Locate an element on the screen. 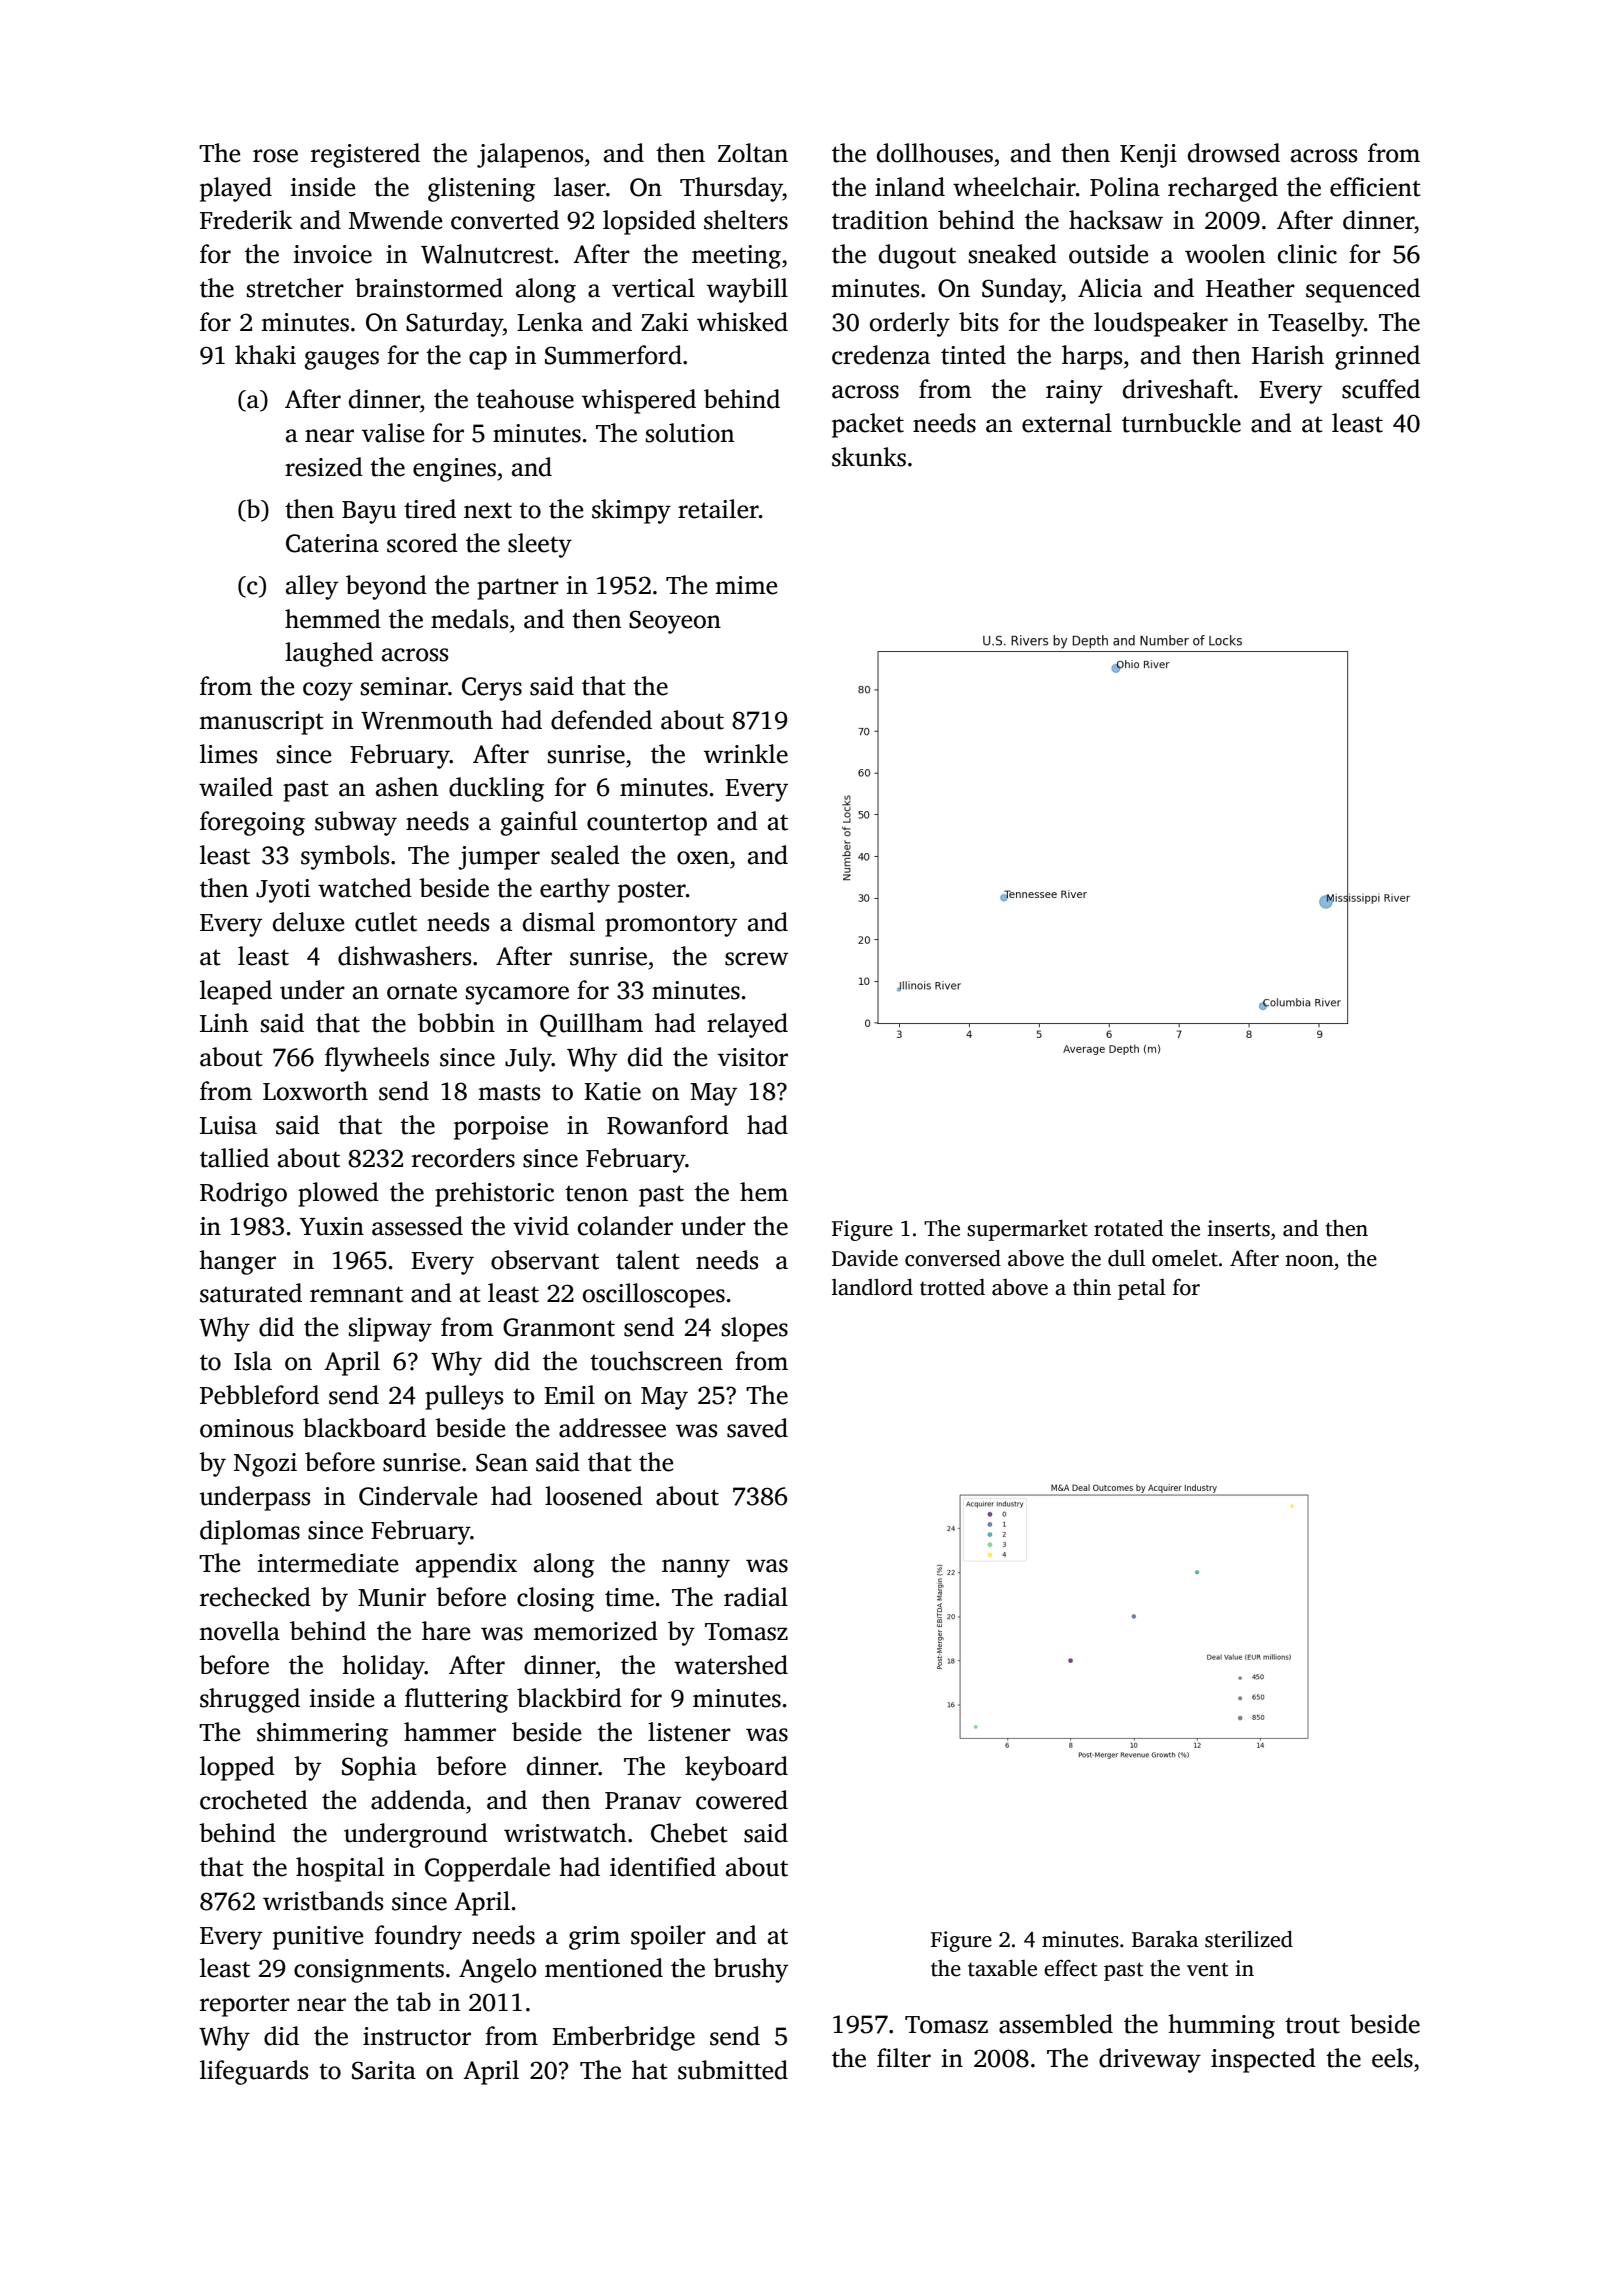  cap is located at coordinates (488, 360).
